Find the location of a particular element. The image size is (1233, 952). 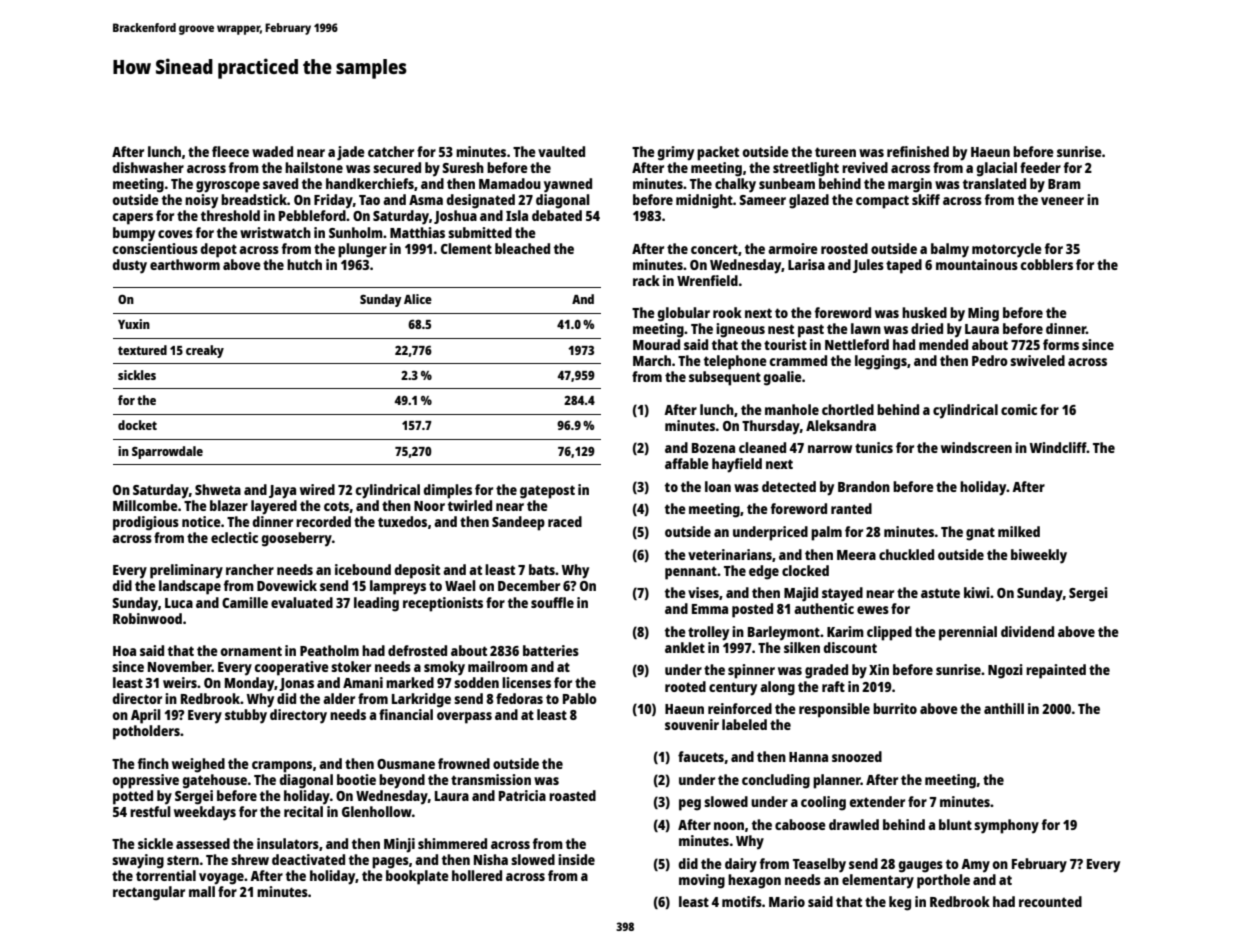

Suresh is located at coordinates (463, 167).
